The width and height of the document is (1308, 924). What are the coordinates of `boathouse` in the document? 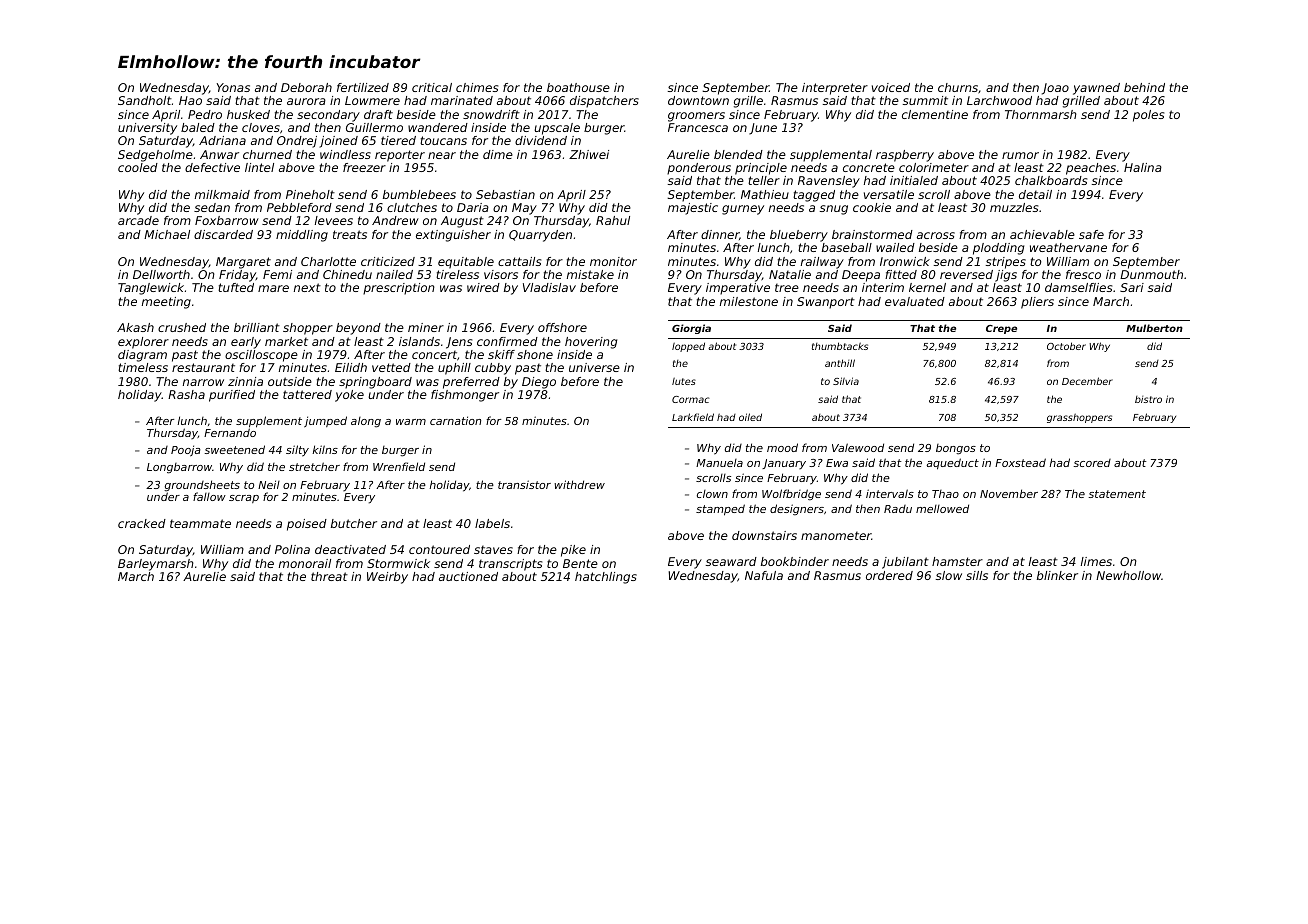 It's located at (578, 87).
